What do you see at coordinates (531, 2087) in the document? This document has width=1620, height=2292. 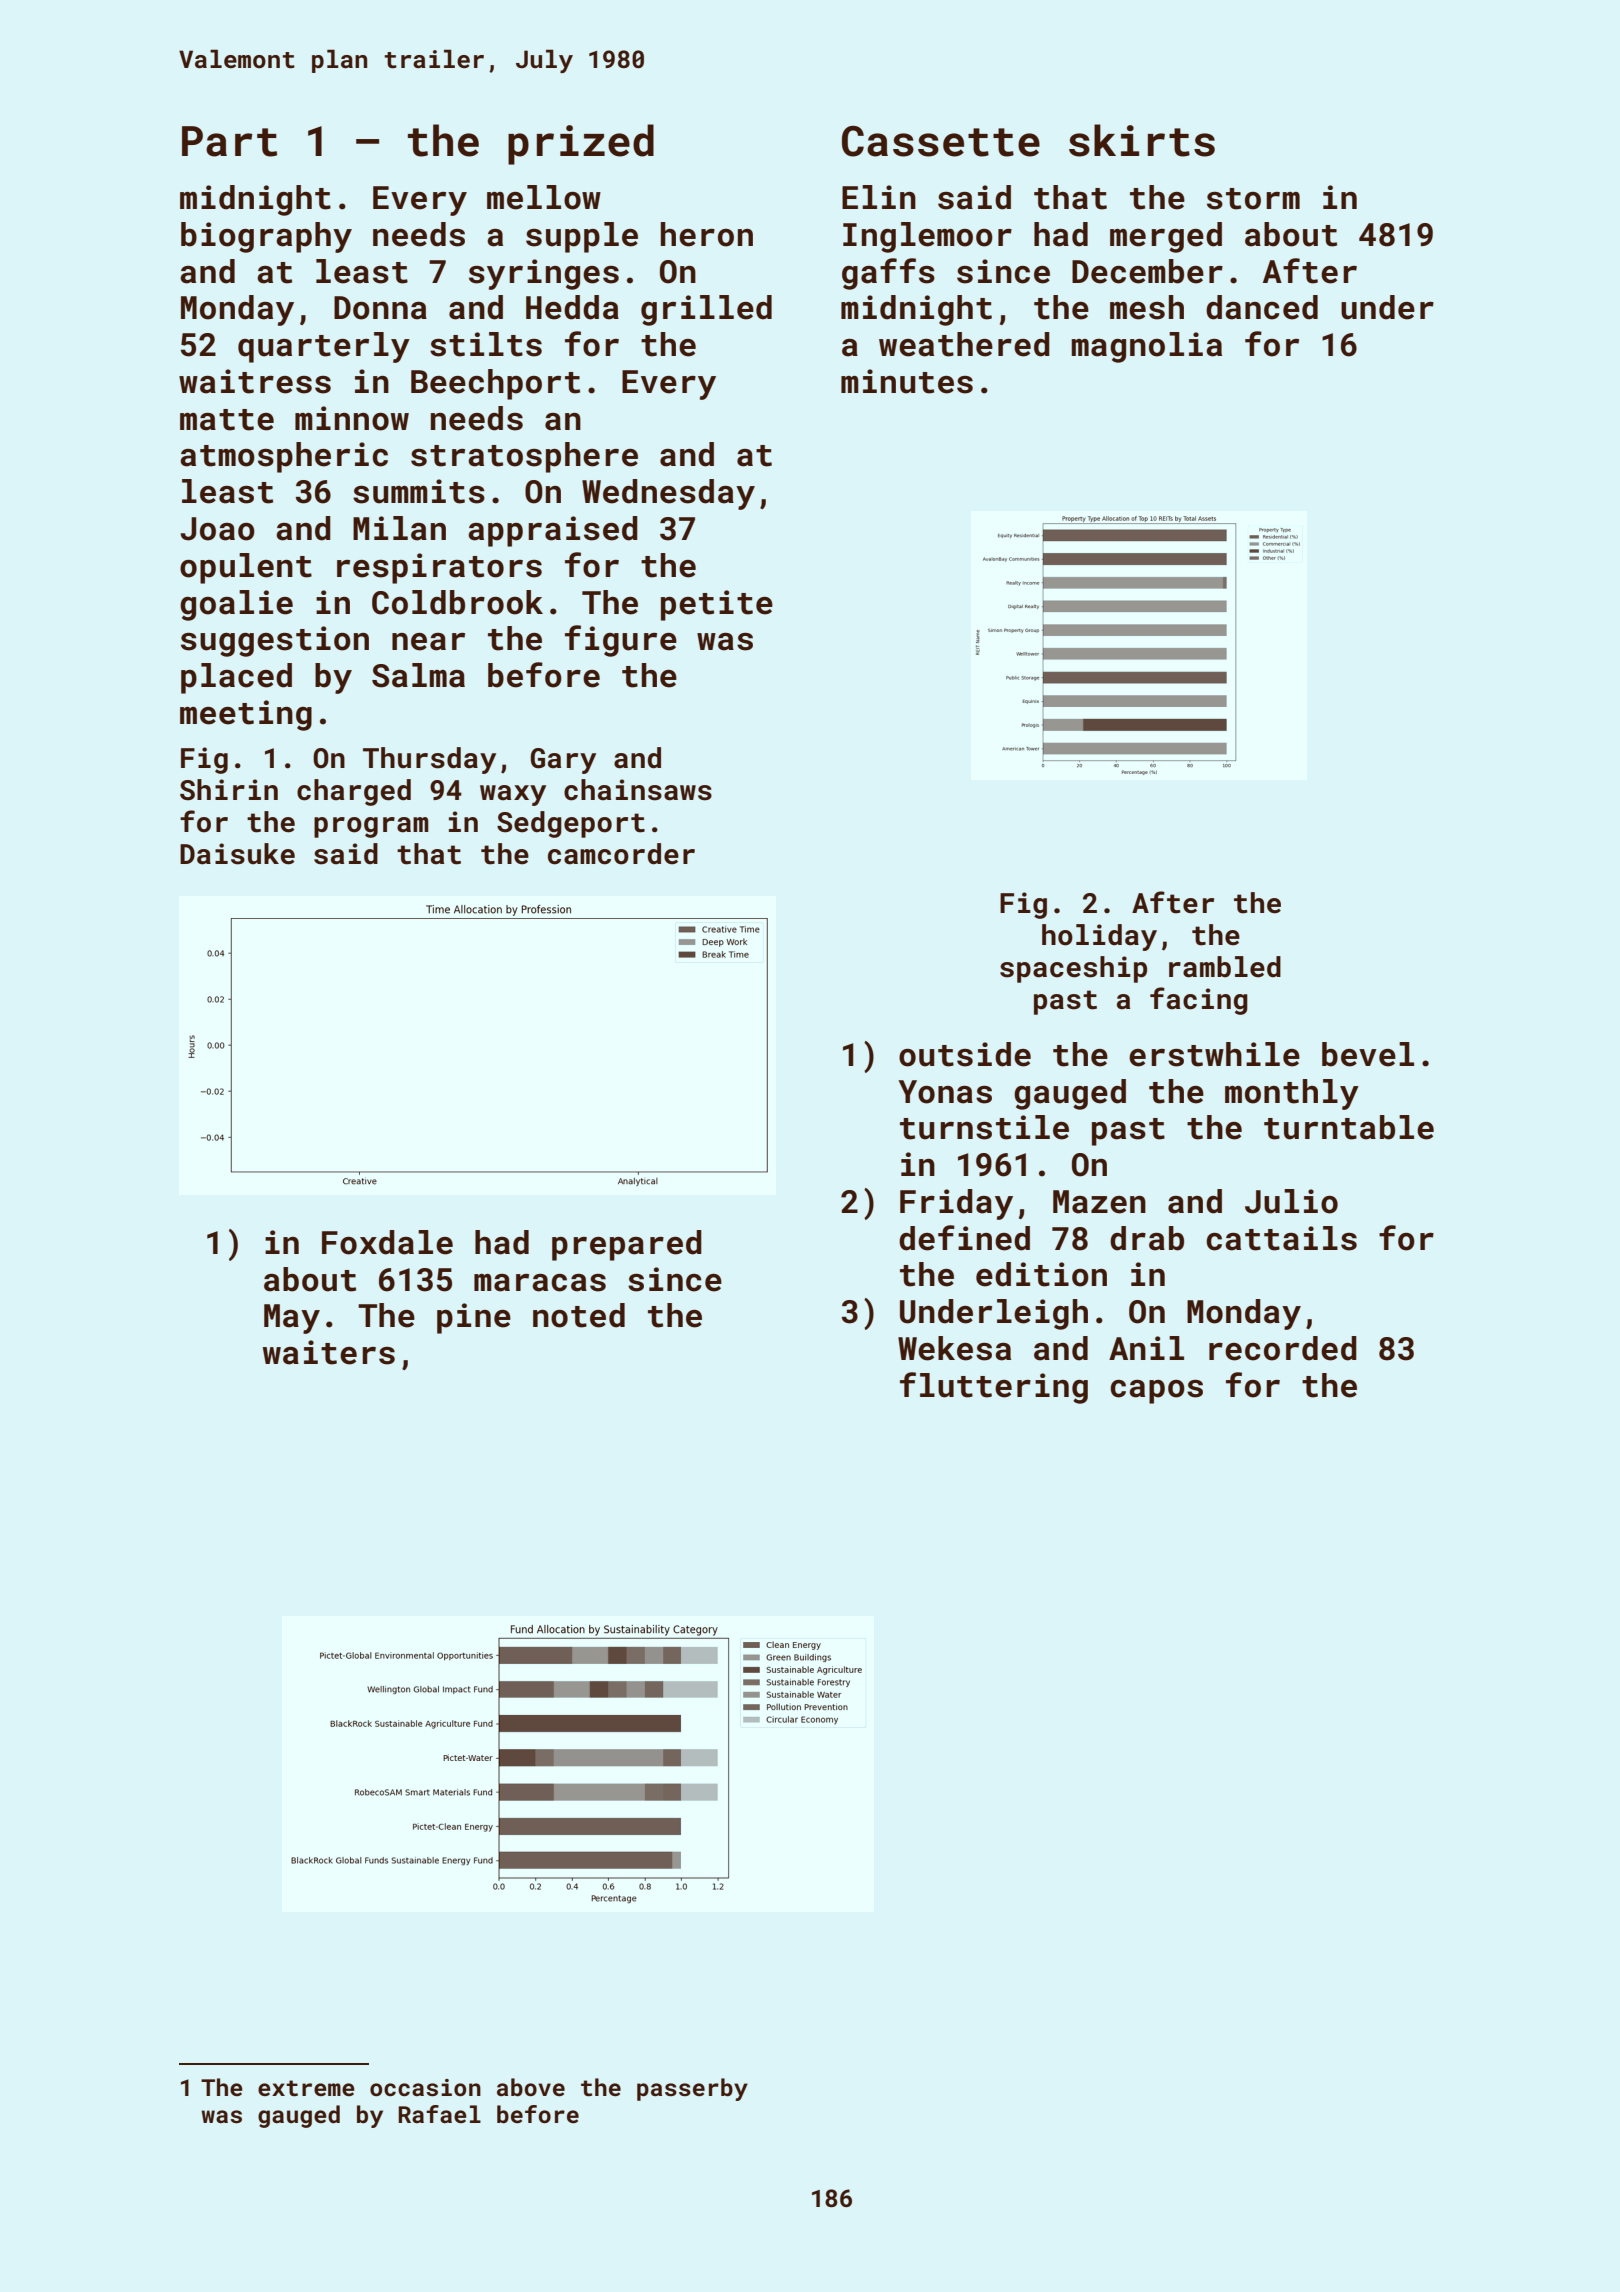 I see `above` at bounding box center [531, 2087].
